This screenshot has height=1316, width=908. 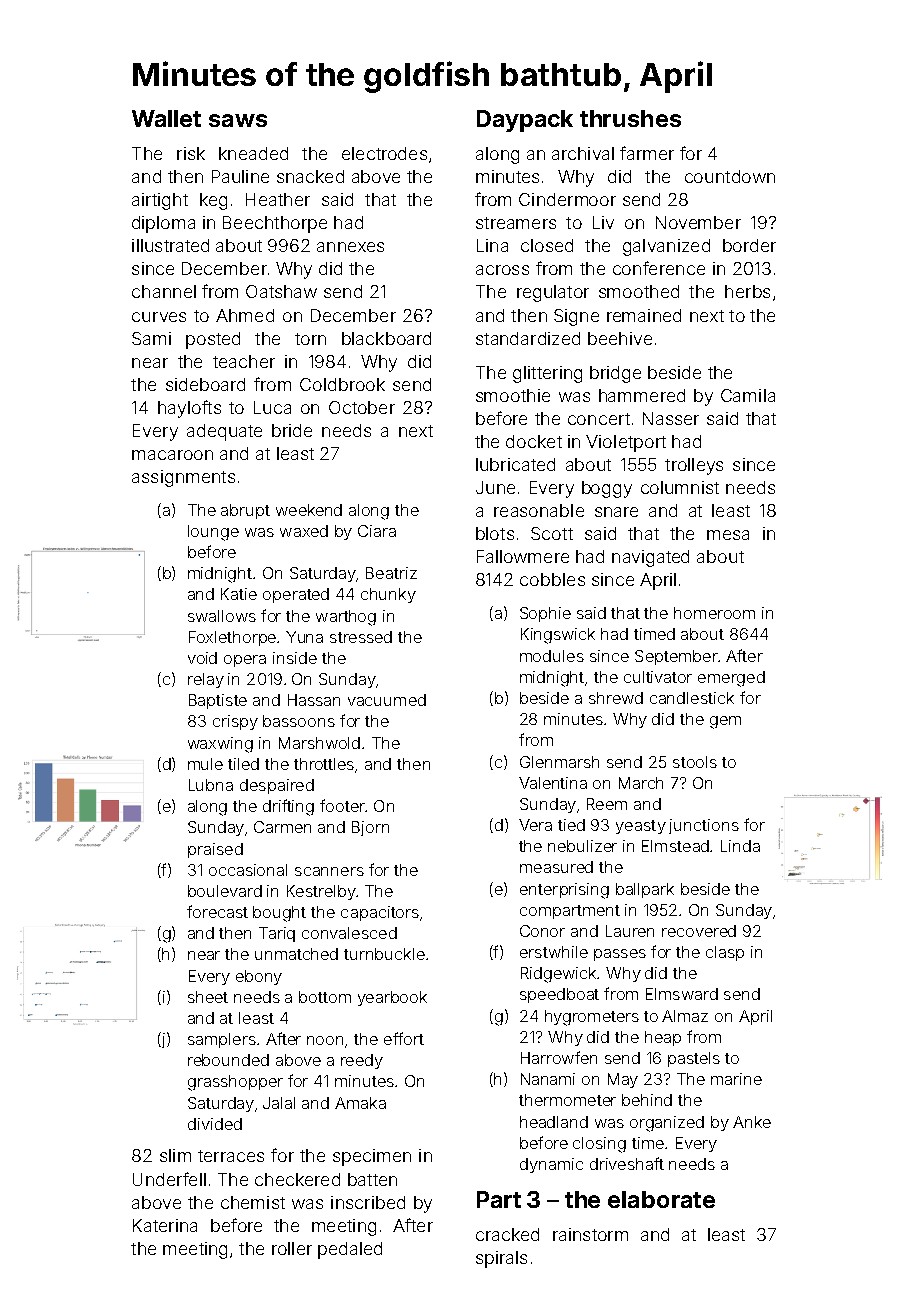 I want to click on thrushes, so click(x=630, y=118).
